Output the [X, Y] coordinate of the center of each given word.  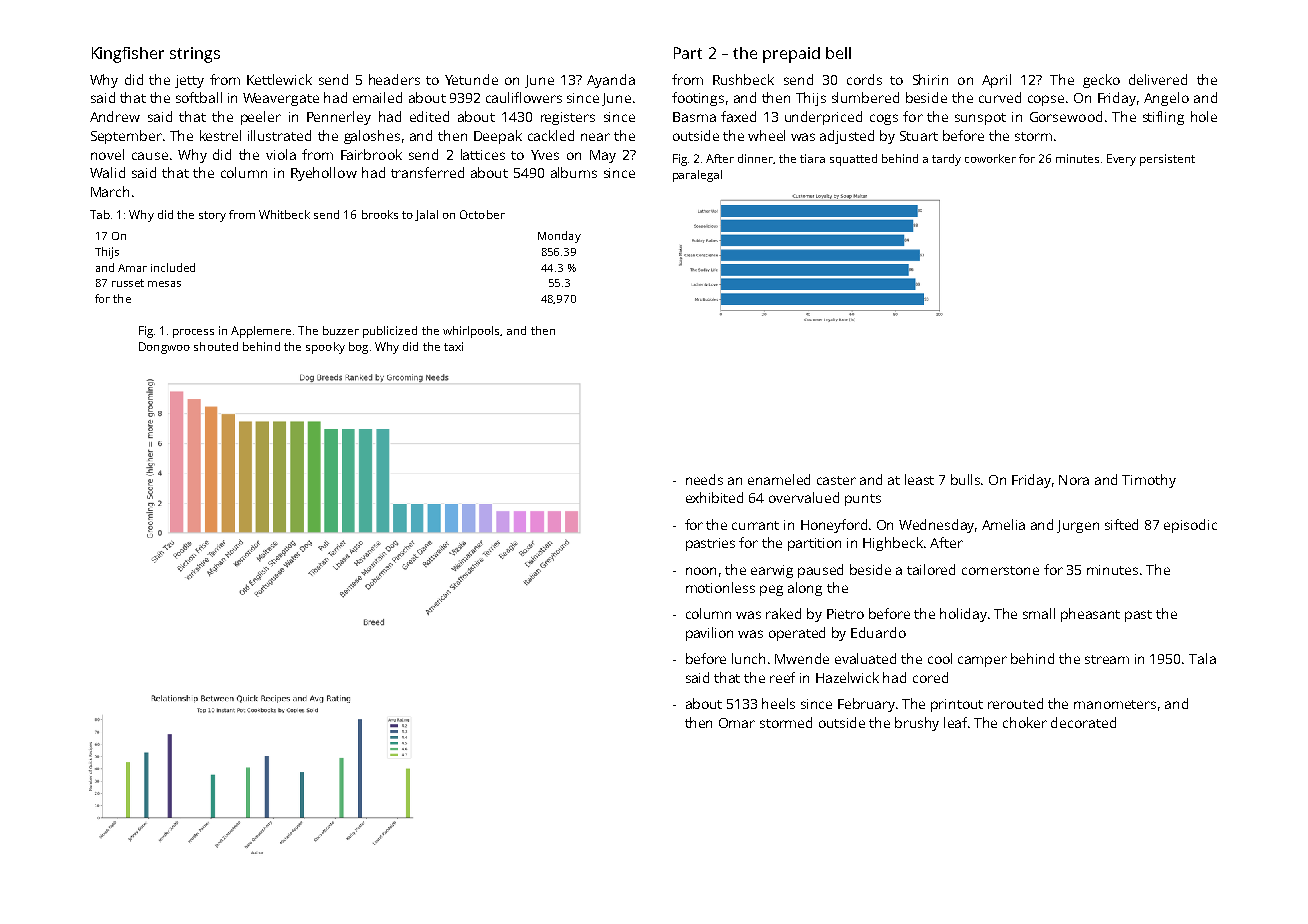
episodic [1190, 526]
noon [701, 571]
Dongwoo [164, 348]
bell [838, 53]
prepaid [791, 55]
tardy [946, 160]
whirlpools [471, 332]
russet [128, 283]
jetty [189, 81]
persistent [1167, 160]
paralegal [697, 176]
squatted [853, 160]
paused [820, 571]
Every [1121, 160]
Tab [100, 214]
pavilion [709, 634]
